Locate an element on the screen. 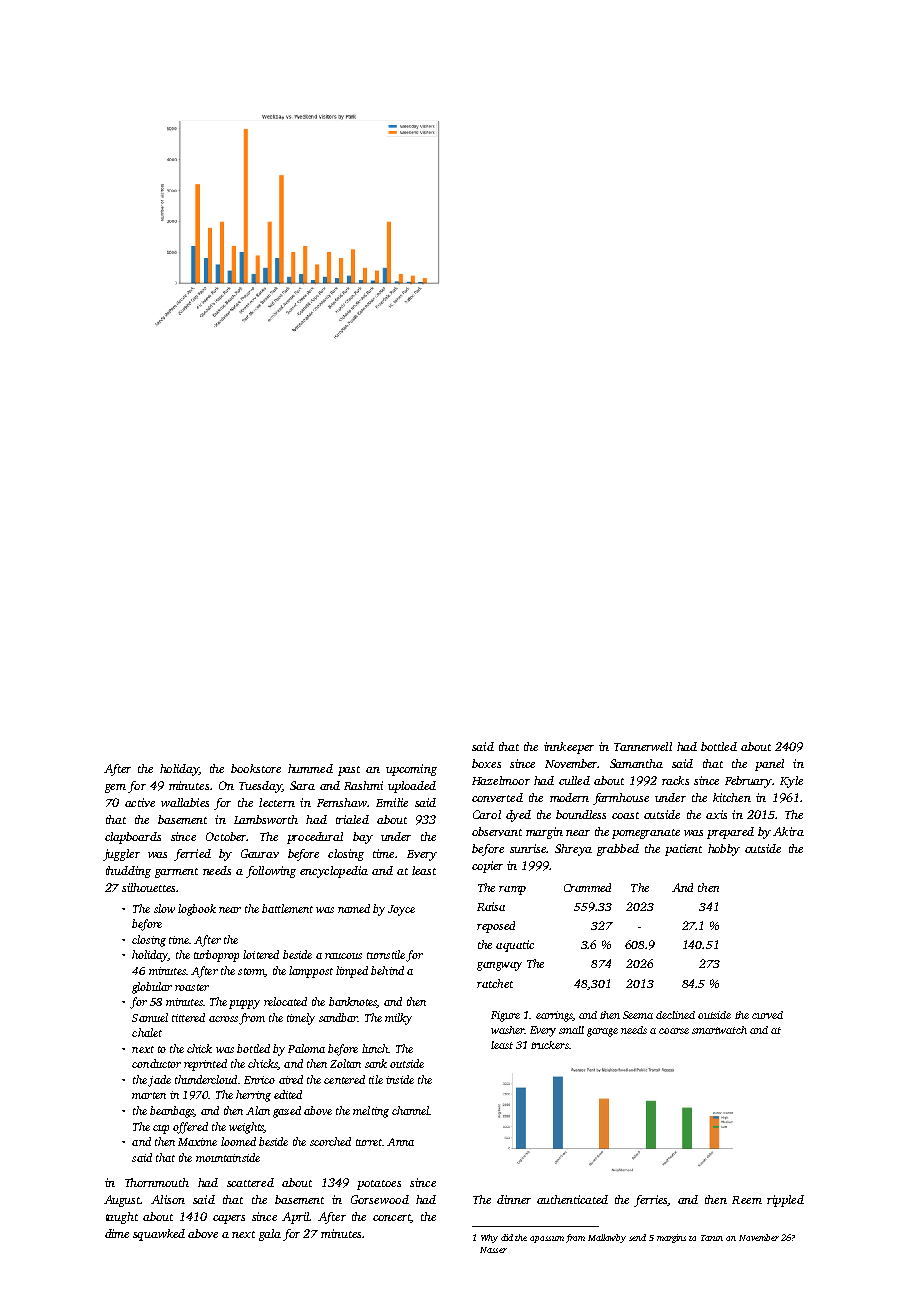  squawked is located at coordinates (159, 1235).
